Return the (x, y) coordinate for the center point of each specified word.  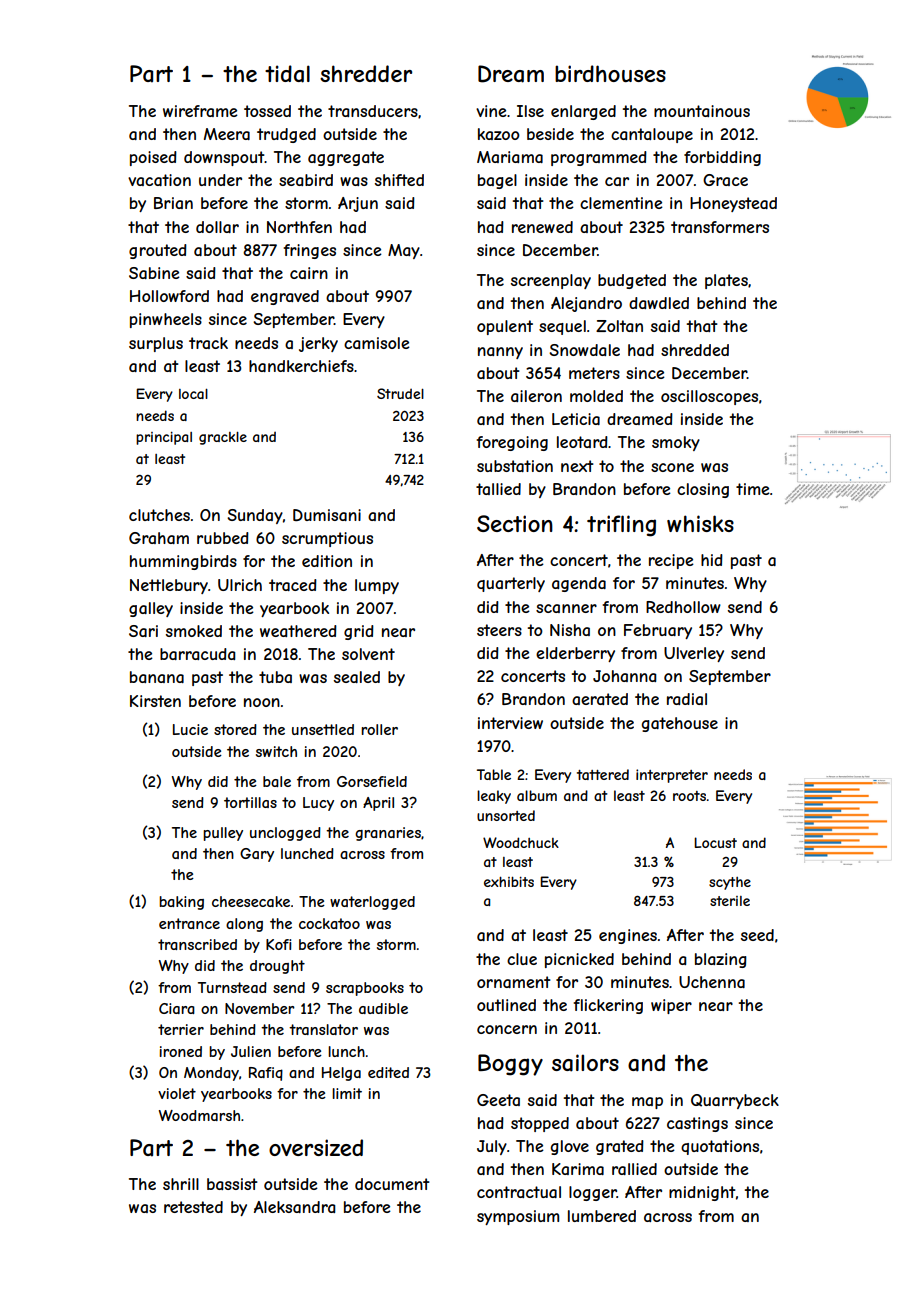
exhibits (509, 882)
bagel (497, 181)
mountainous (702, 111)
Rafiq (266, 1074)
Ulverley (694, 654)
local (193, 394)
